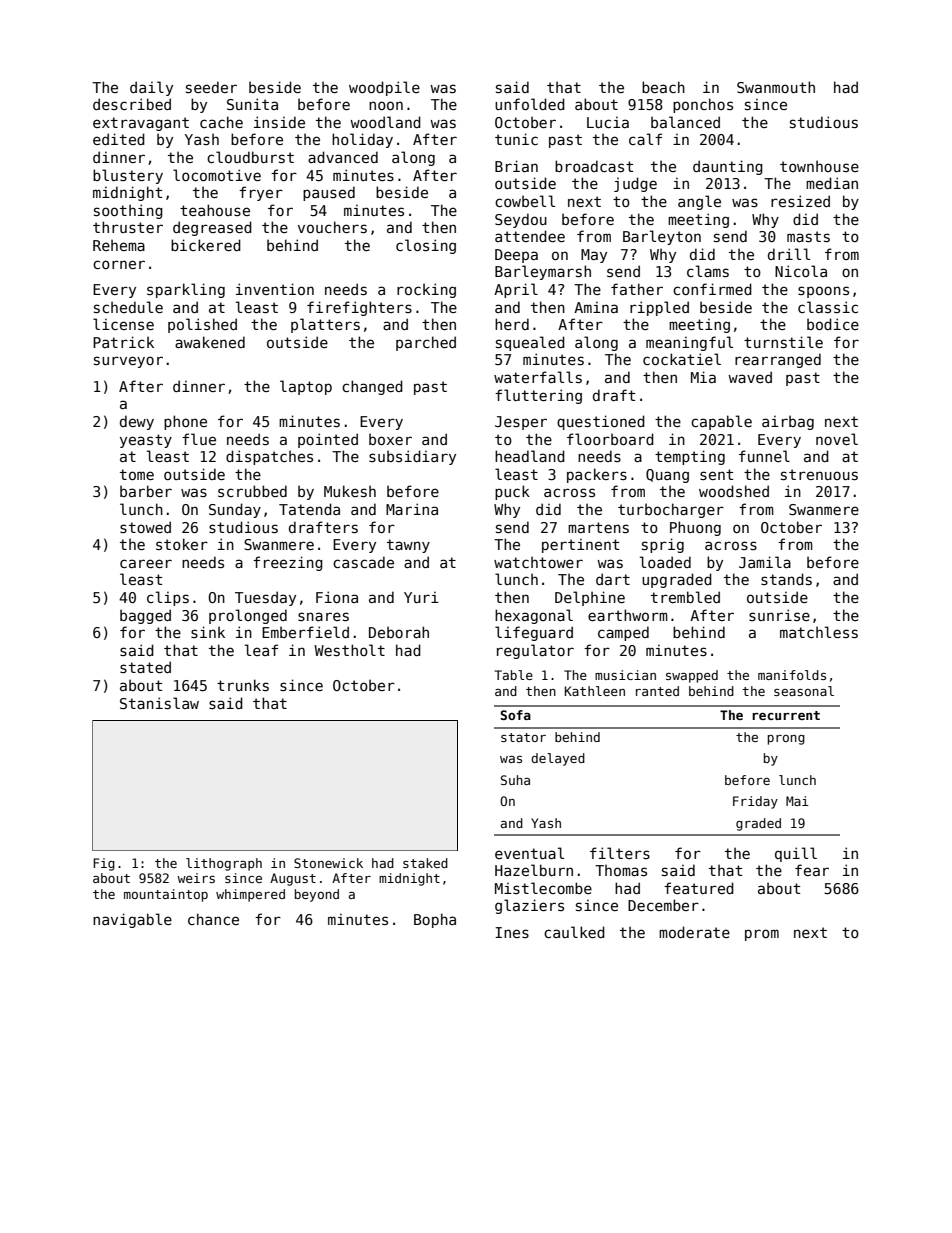  What do you see at coordinates (762, 935) in the screenshot?
I see `prom` at bounding box center [762, 935].
